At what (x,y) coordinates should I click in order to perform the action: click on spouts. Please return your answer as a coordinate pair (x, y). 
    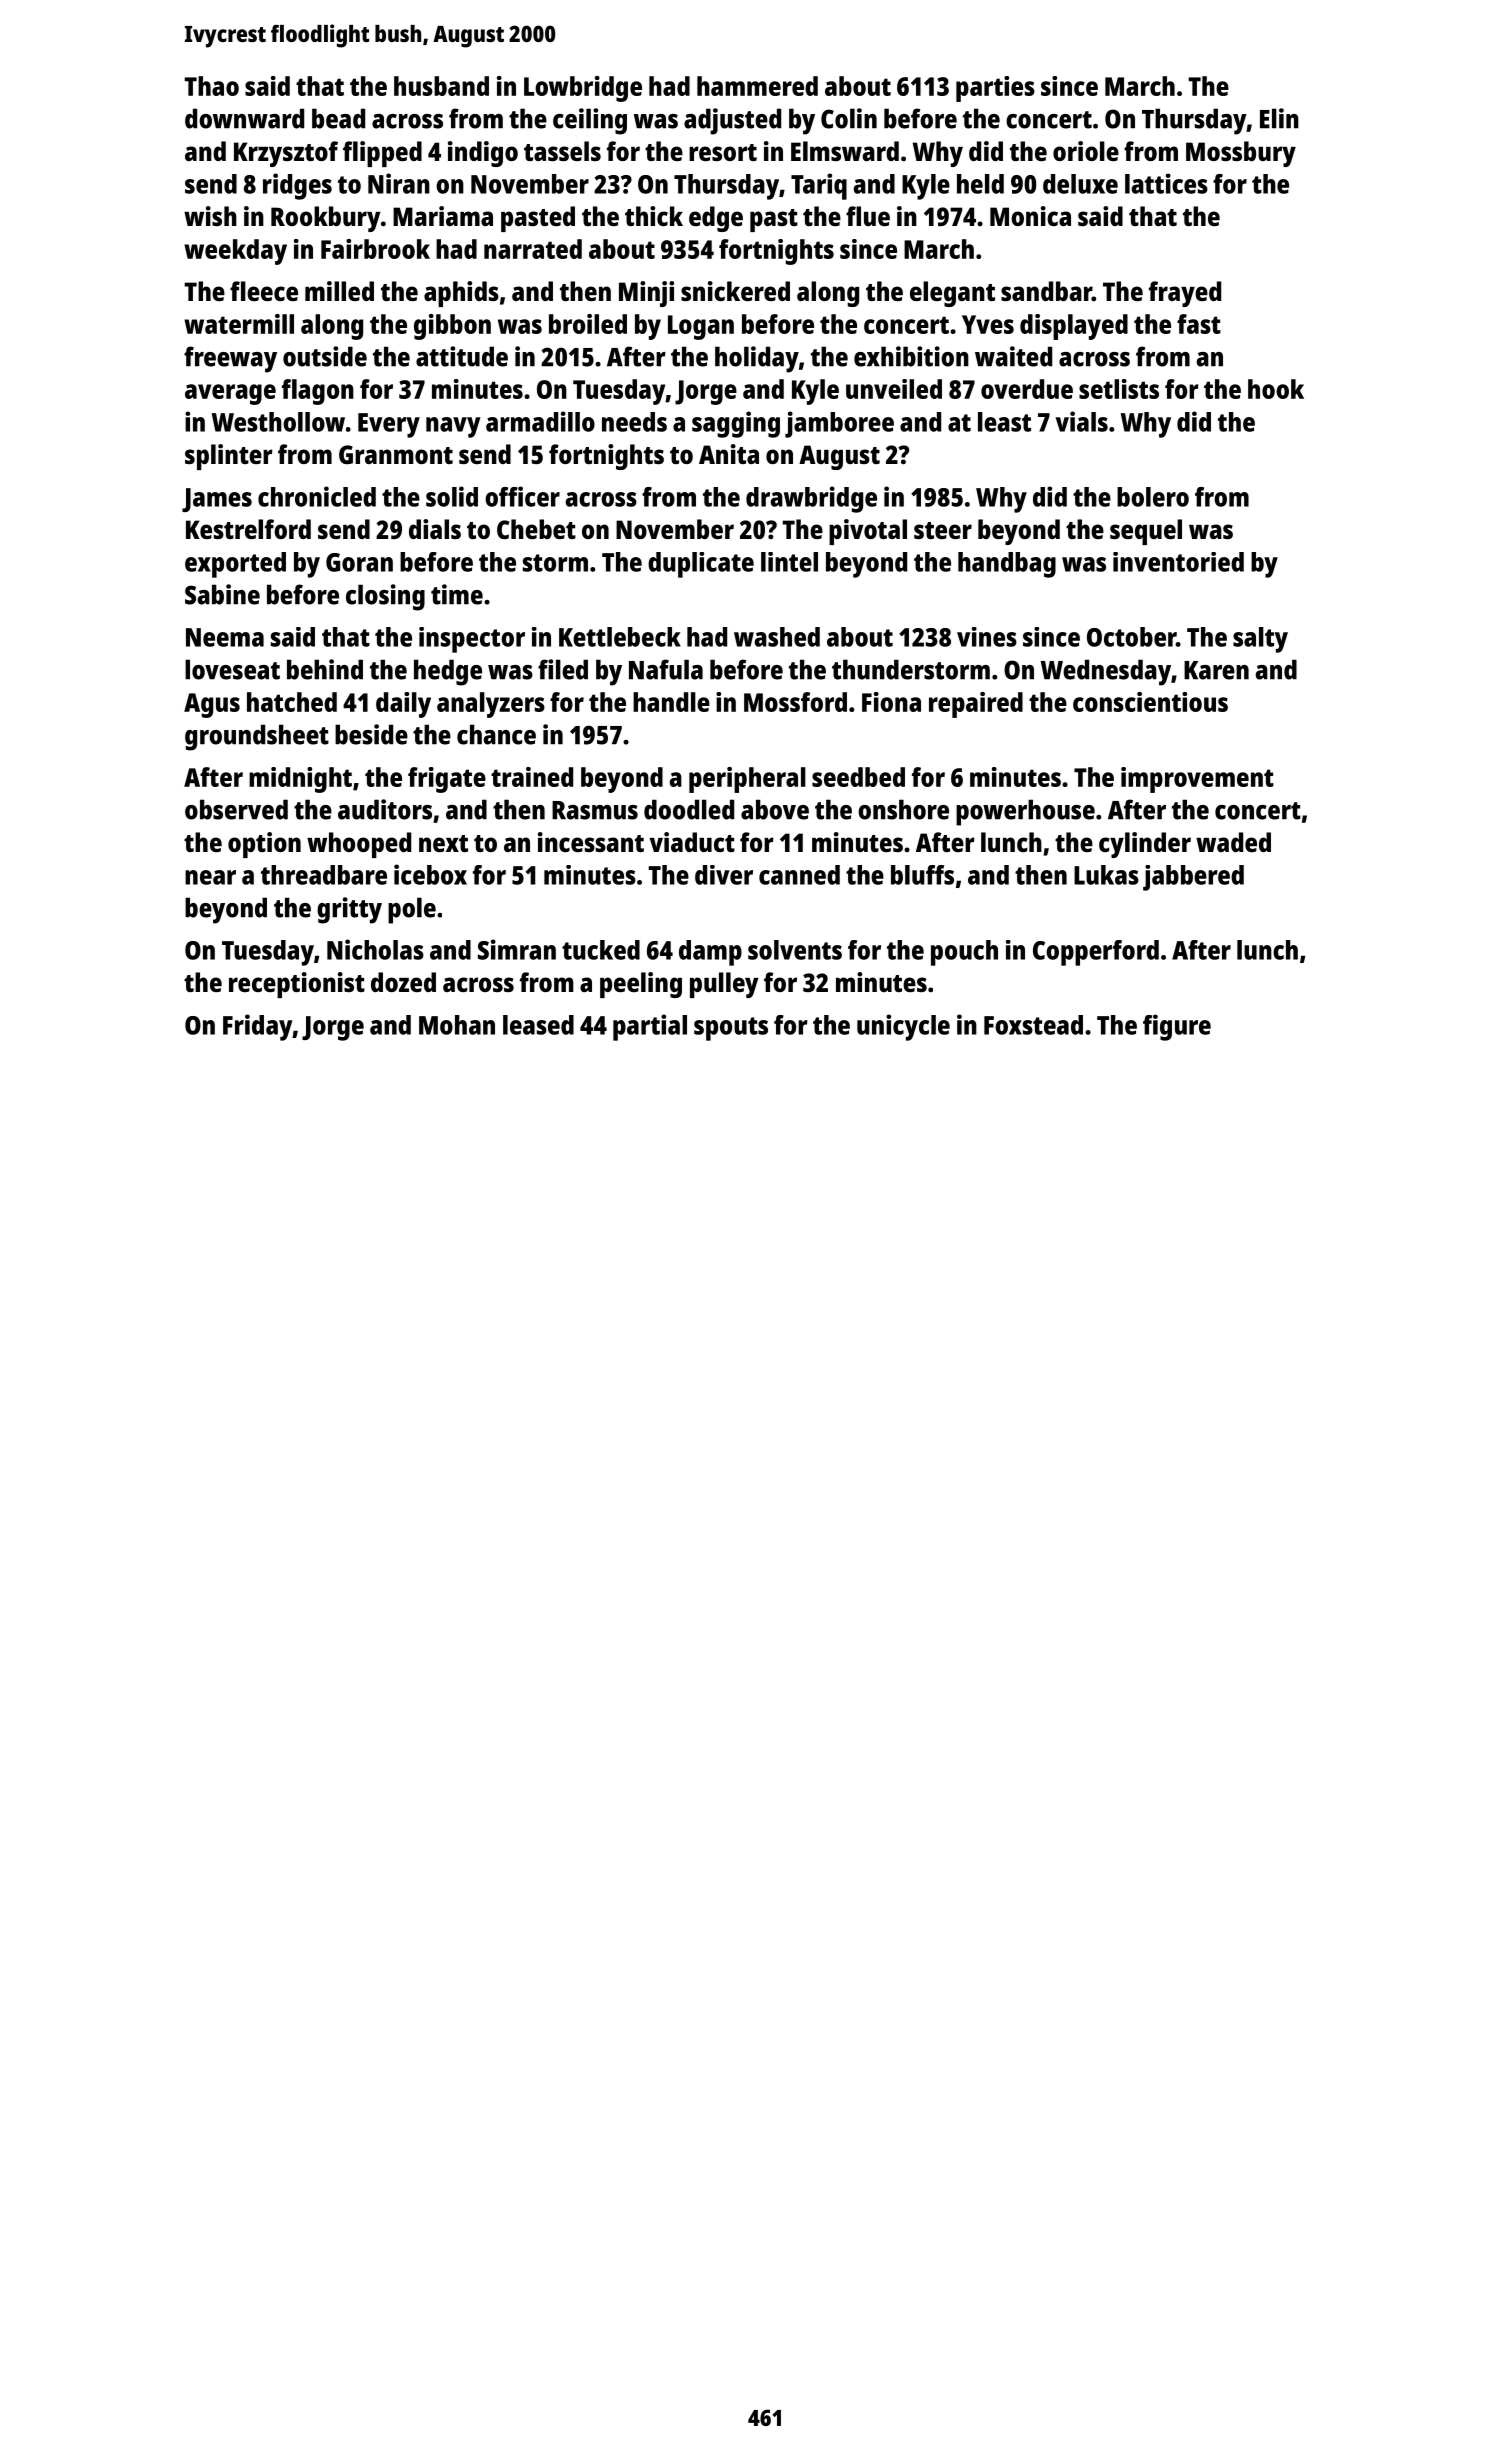
    Looking at the image, I should click on (731, 1029).
